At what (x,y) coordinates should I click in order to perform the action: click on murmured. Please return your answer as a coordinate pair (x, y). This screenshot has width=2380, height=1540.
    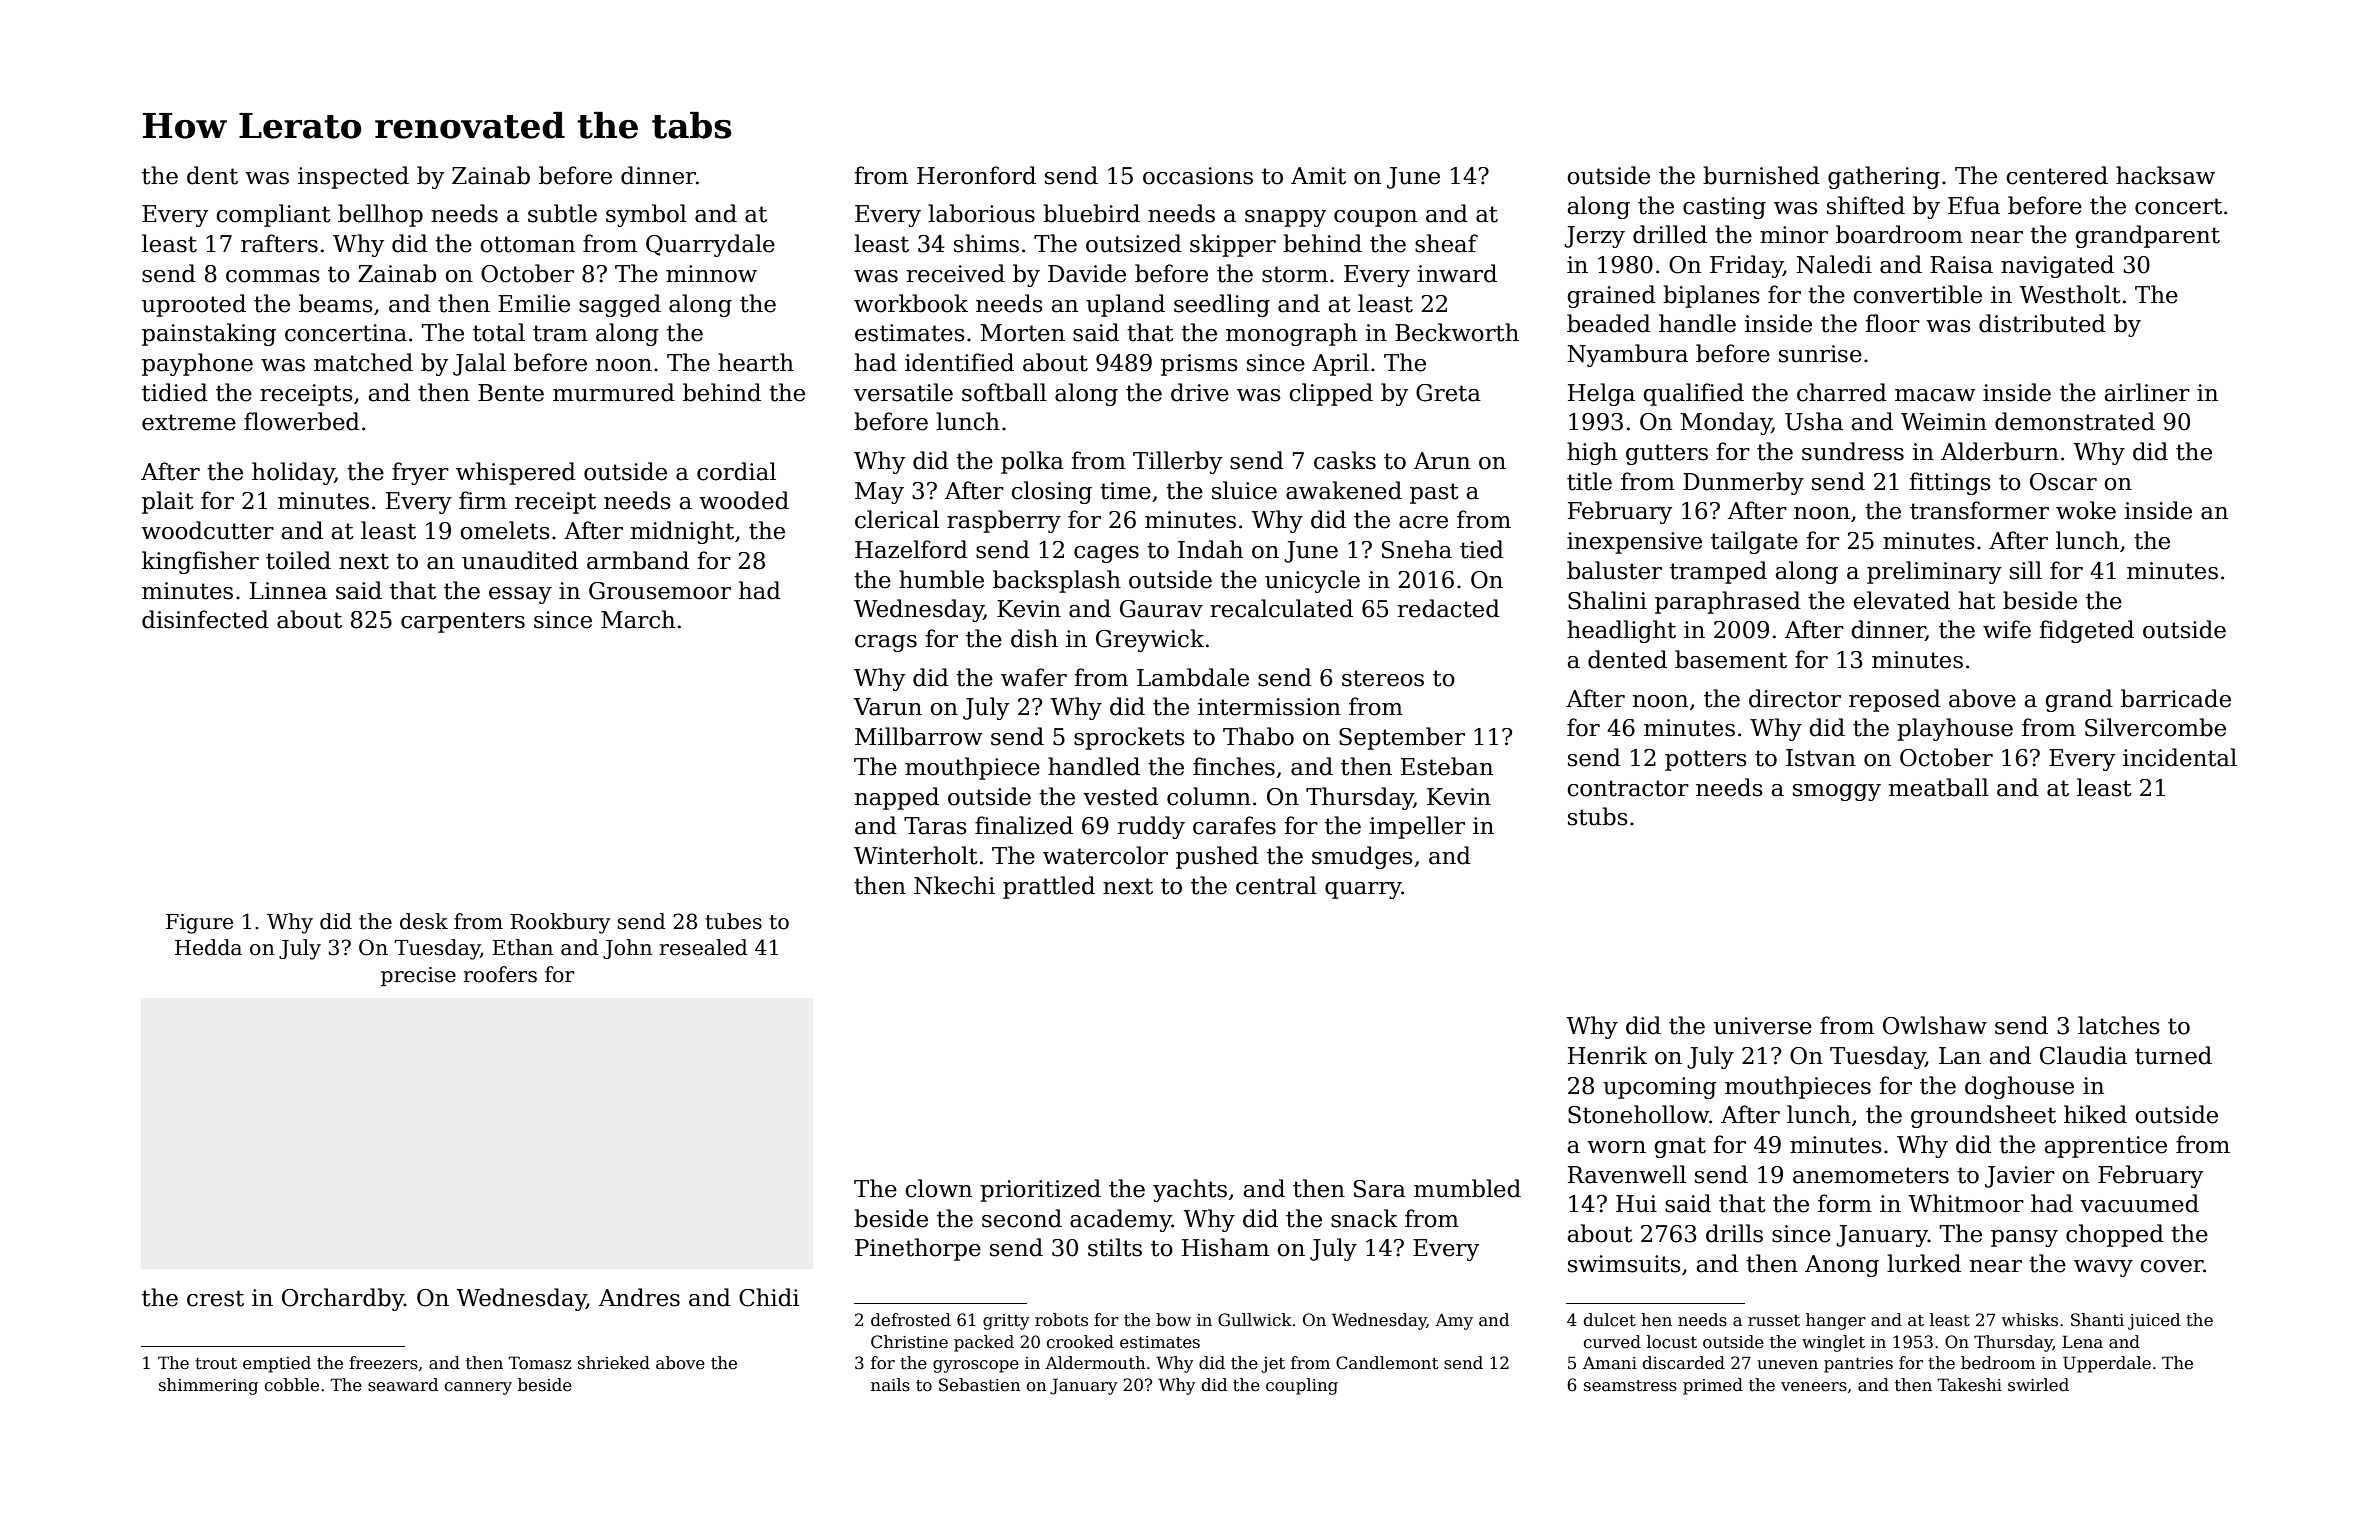
    Looking at the image, I should click on (614, 392).
